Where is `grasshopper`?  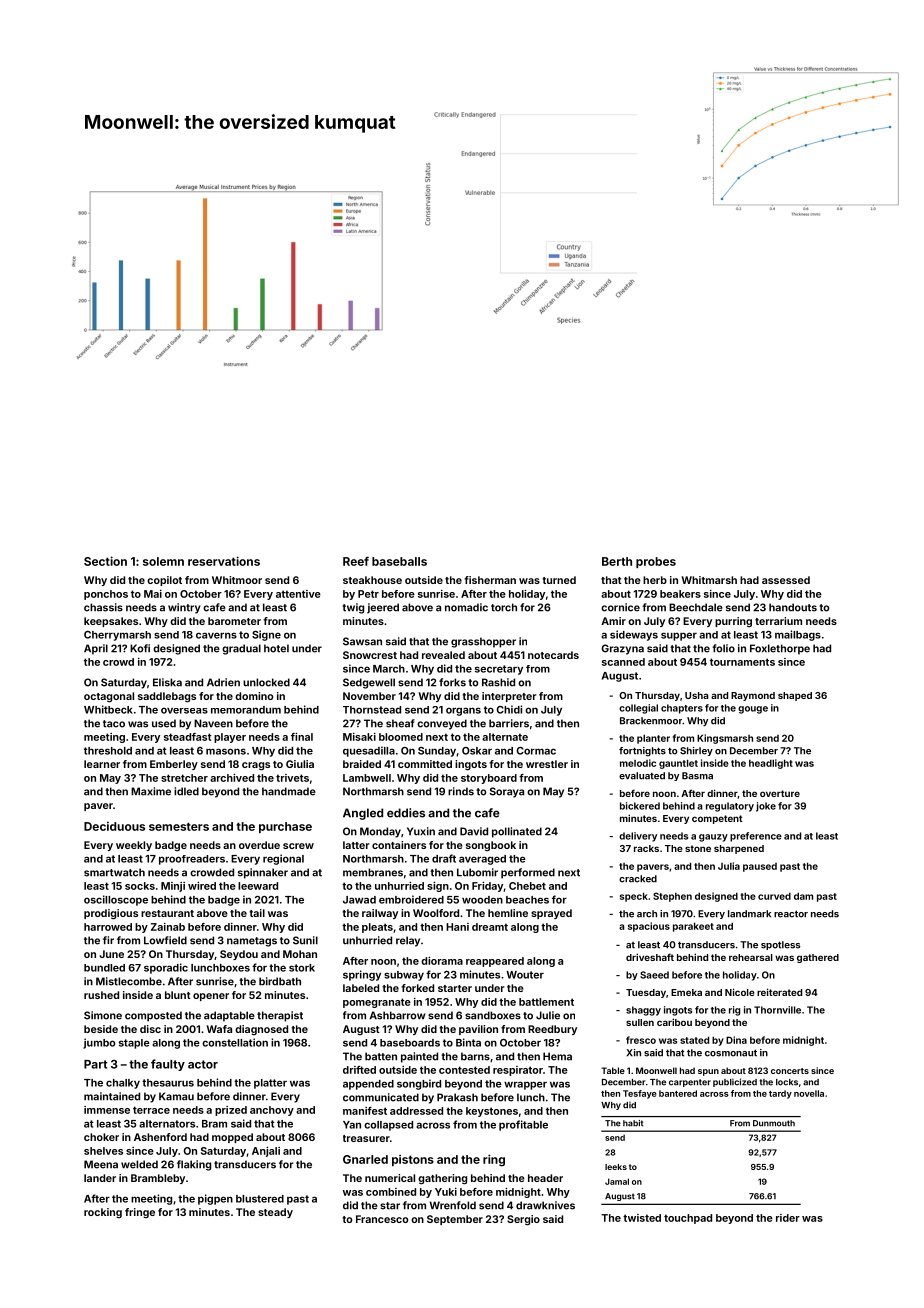
grasshopper is located at coordinates (483, 642).
